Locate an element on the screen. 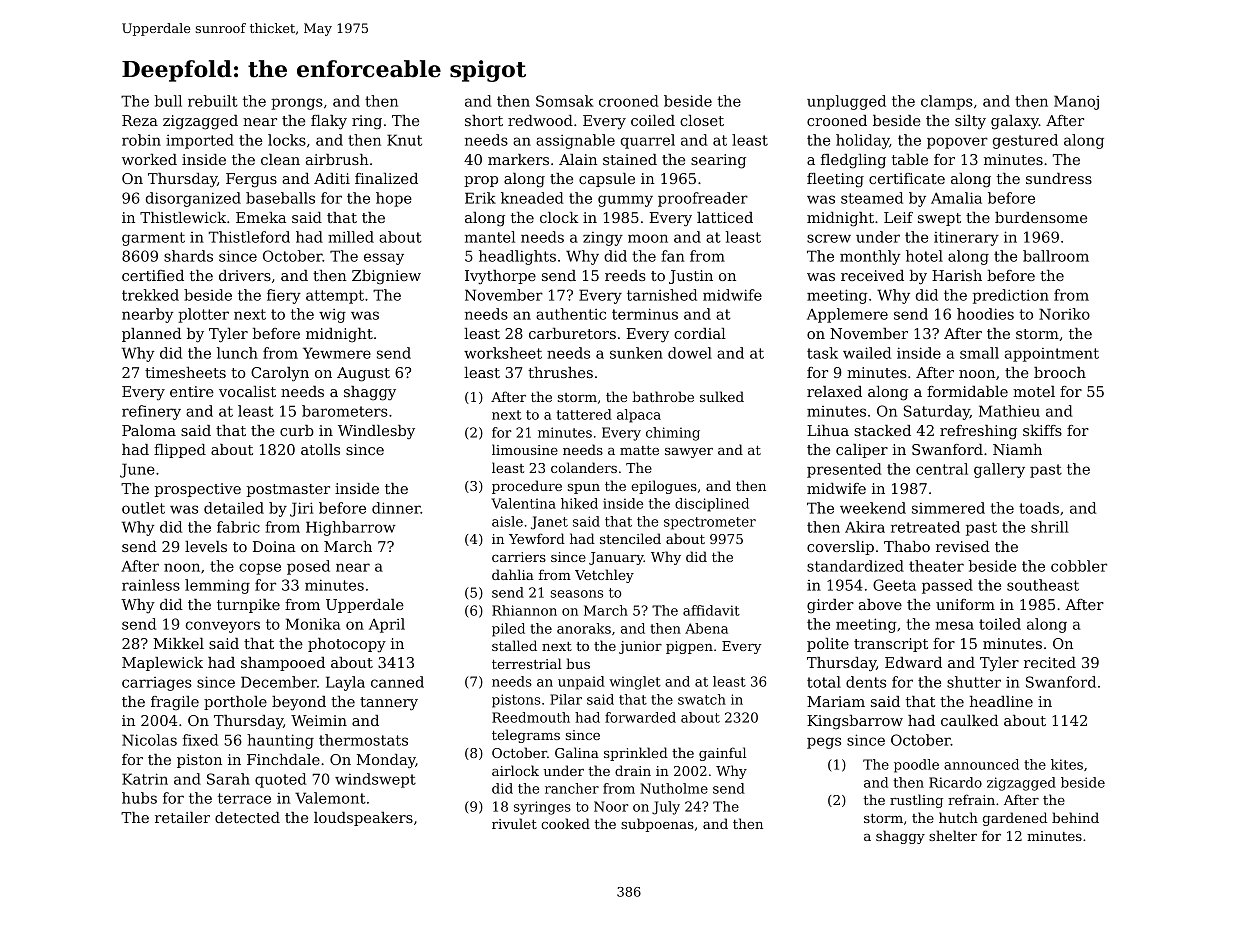 This screenshot has width=1233, height=952. kneaded is located at coordinates (532, 198).
